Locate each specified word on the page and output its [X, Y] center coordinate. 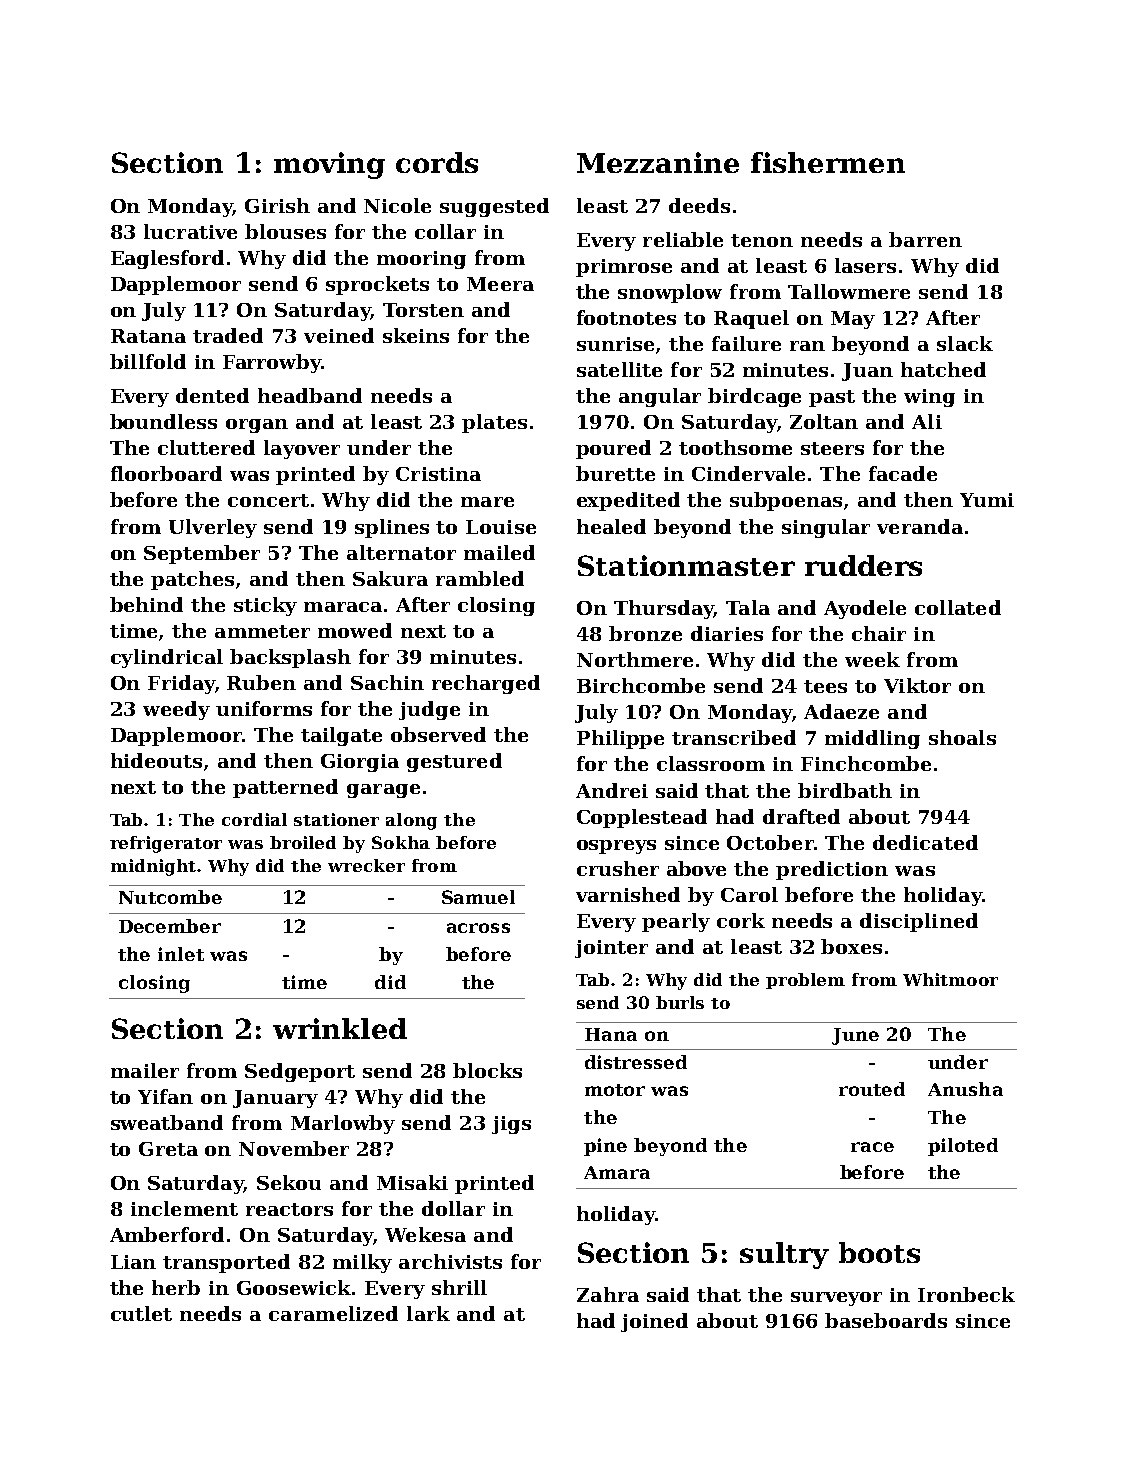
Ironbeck [966, 1294]
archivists [450, 1261]
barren [925, 239]
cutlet [141, 1313]
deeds [699, 205]
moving [329, 165]
